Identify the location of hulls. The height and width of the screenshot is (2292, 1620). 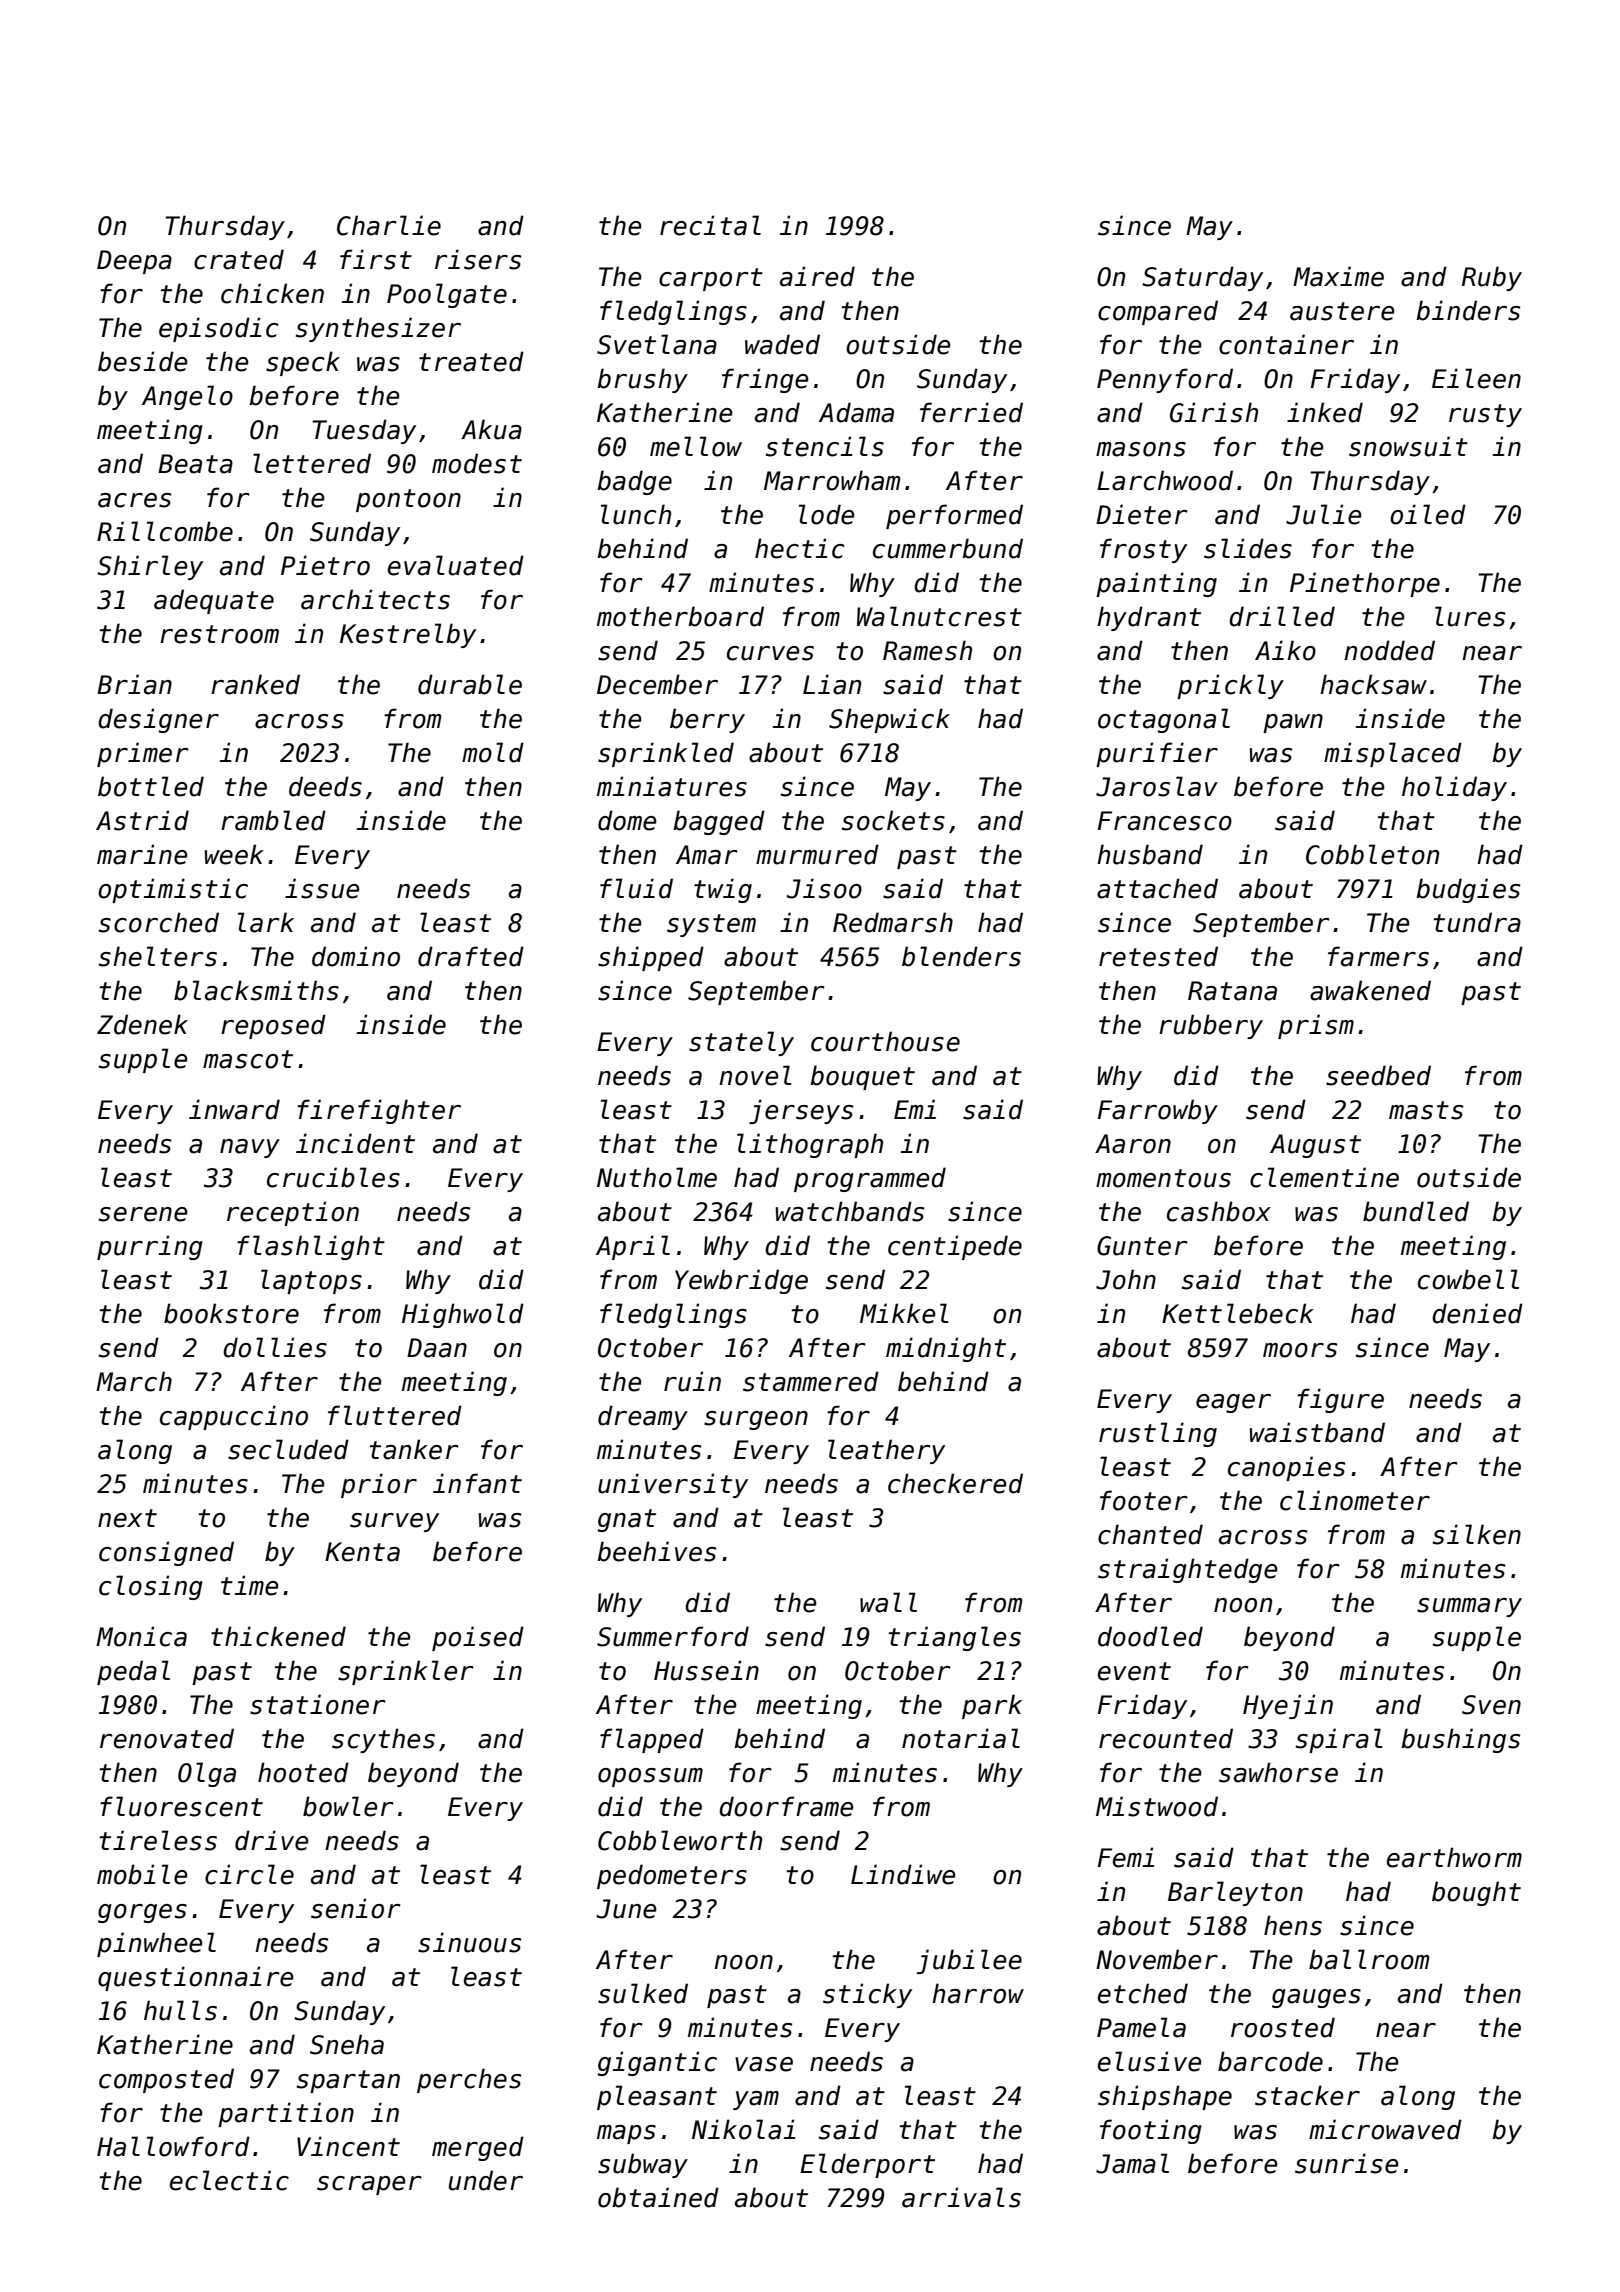
(180, 2010).
